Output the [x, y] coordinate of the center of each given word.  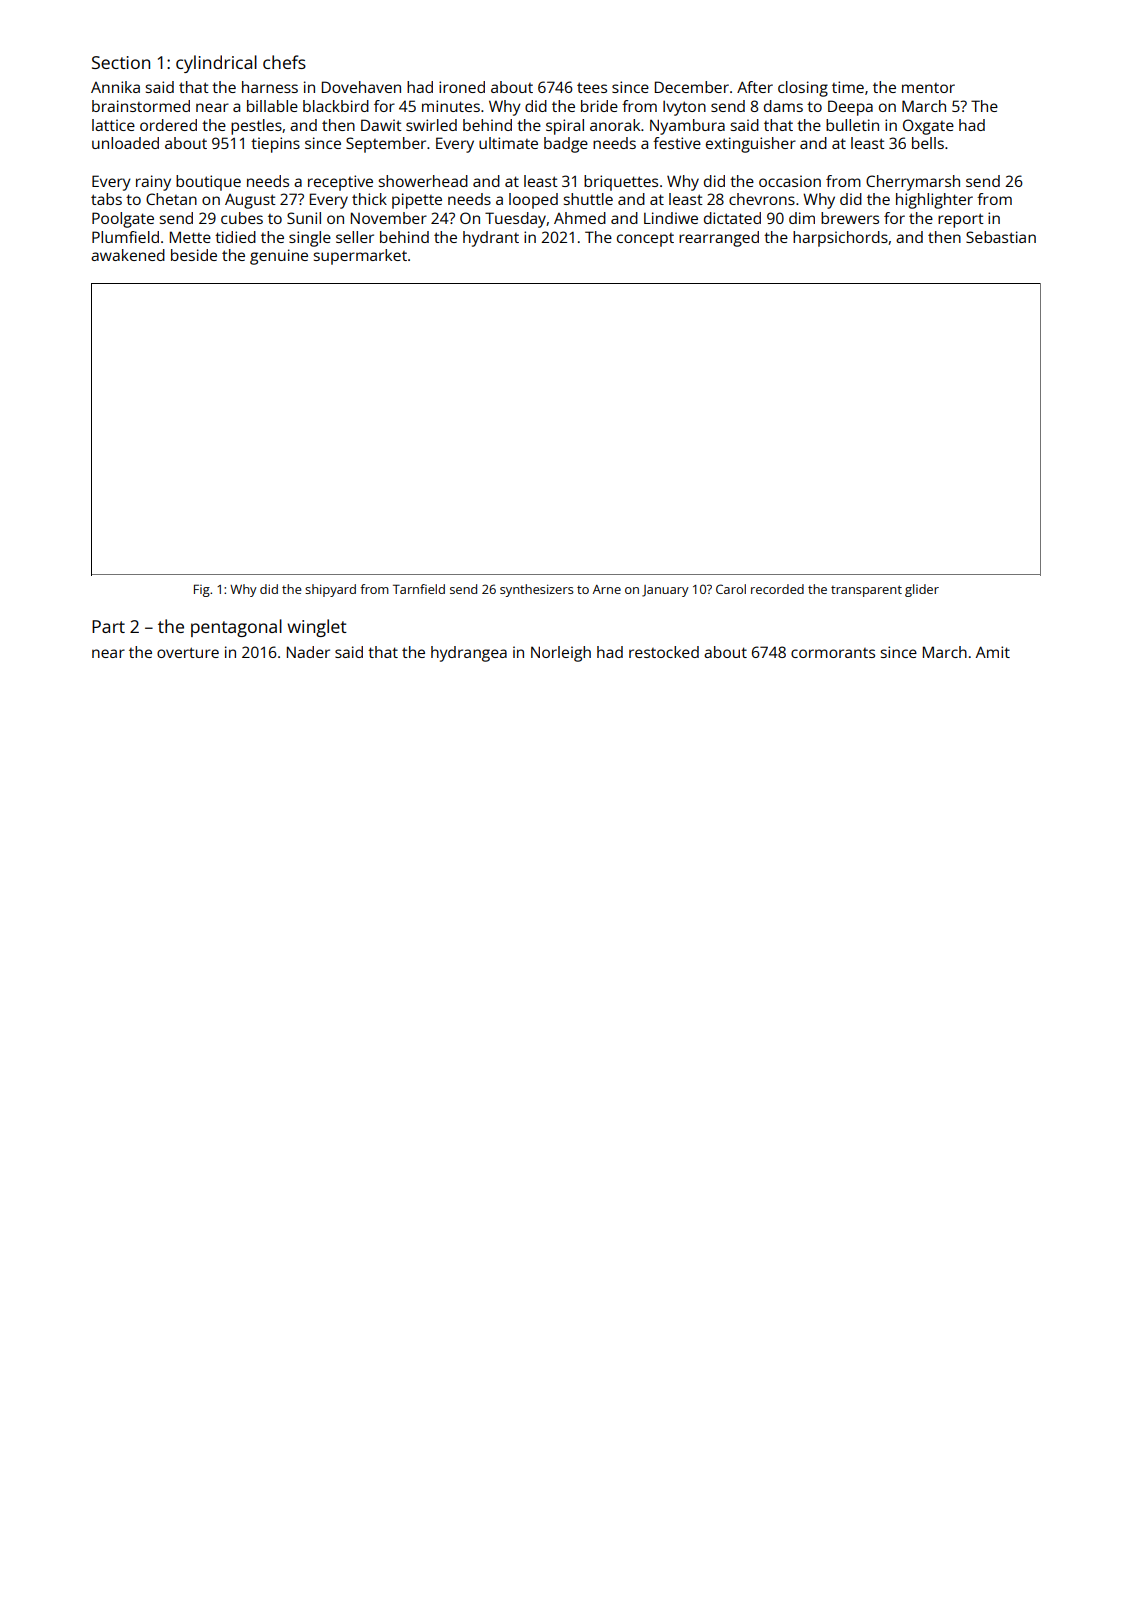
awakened [128, 255]
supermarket [360, 257]
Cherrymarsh [913, 183]
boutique [208, 183]
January [665, 591]
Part [108, 626]
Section [121, 62]
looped [533, 201]
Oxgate [928, 127]
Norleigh [561, 654]
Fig [202, 590]
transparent [866, 591]
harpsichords [840, 239]
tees [592, 87]
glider [922, 590]
